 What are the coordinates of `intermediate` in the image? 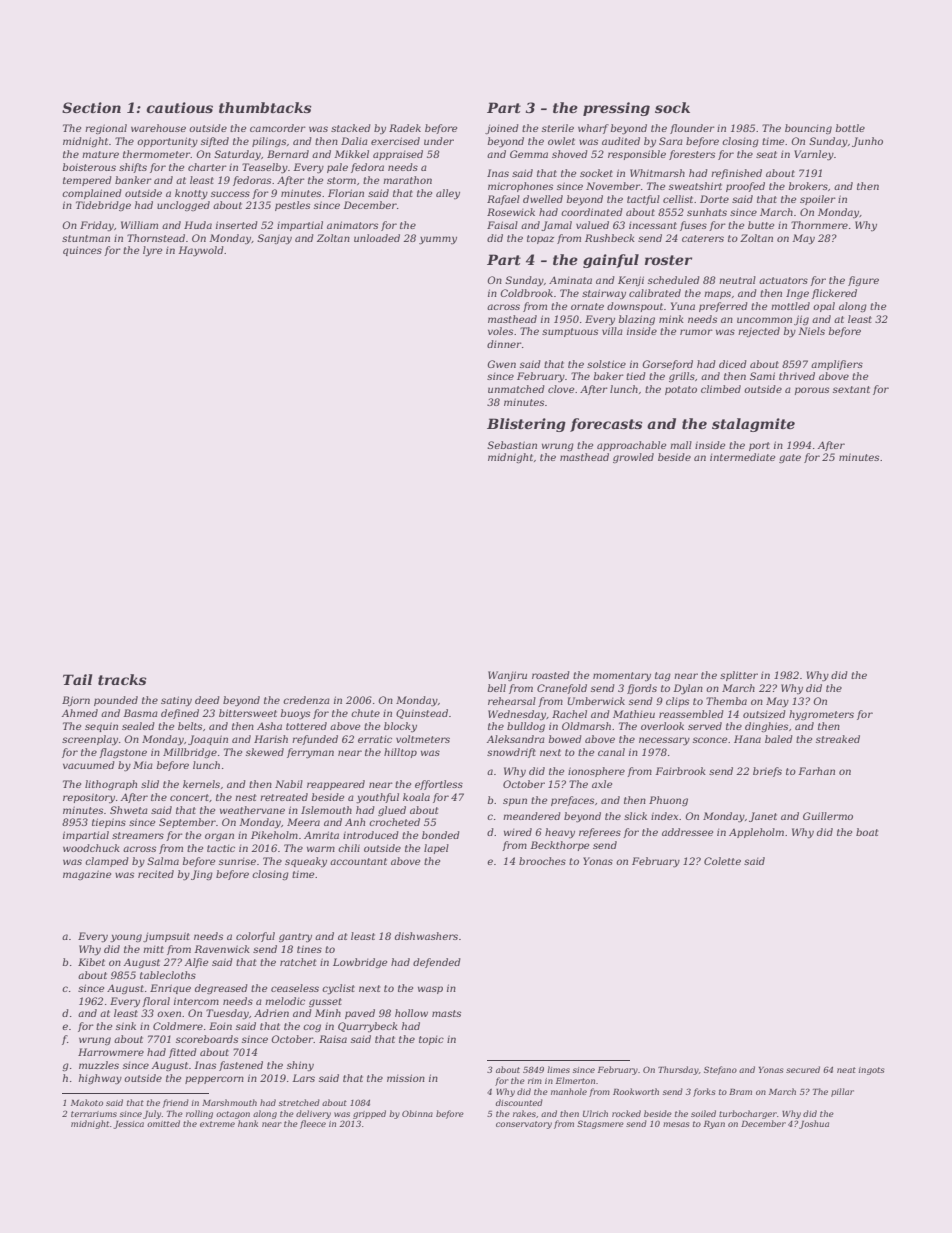 It's located at (742, 457).
